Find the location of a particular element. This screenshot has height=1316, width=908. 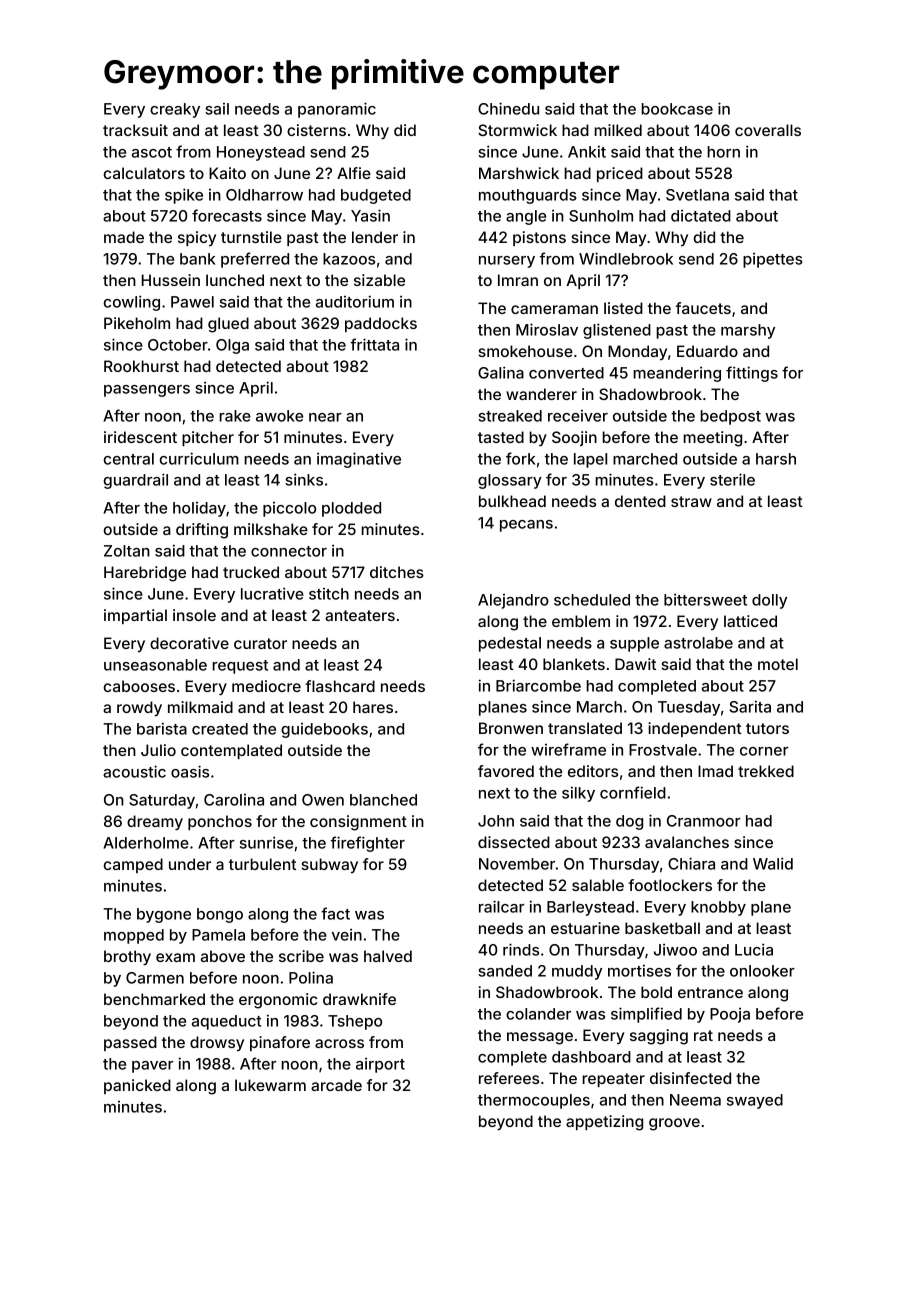

marshy is located at coordinates (748, 331).
